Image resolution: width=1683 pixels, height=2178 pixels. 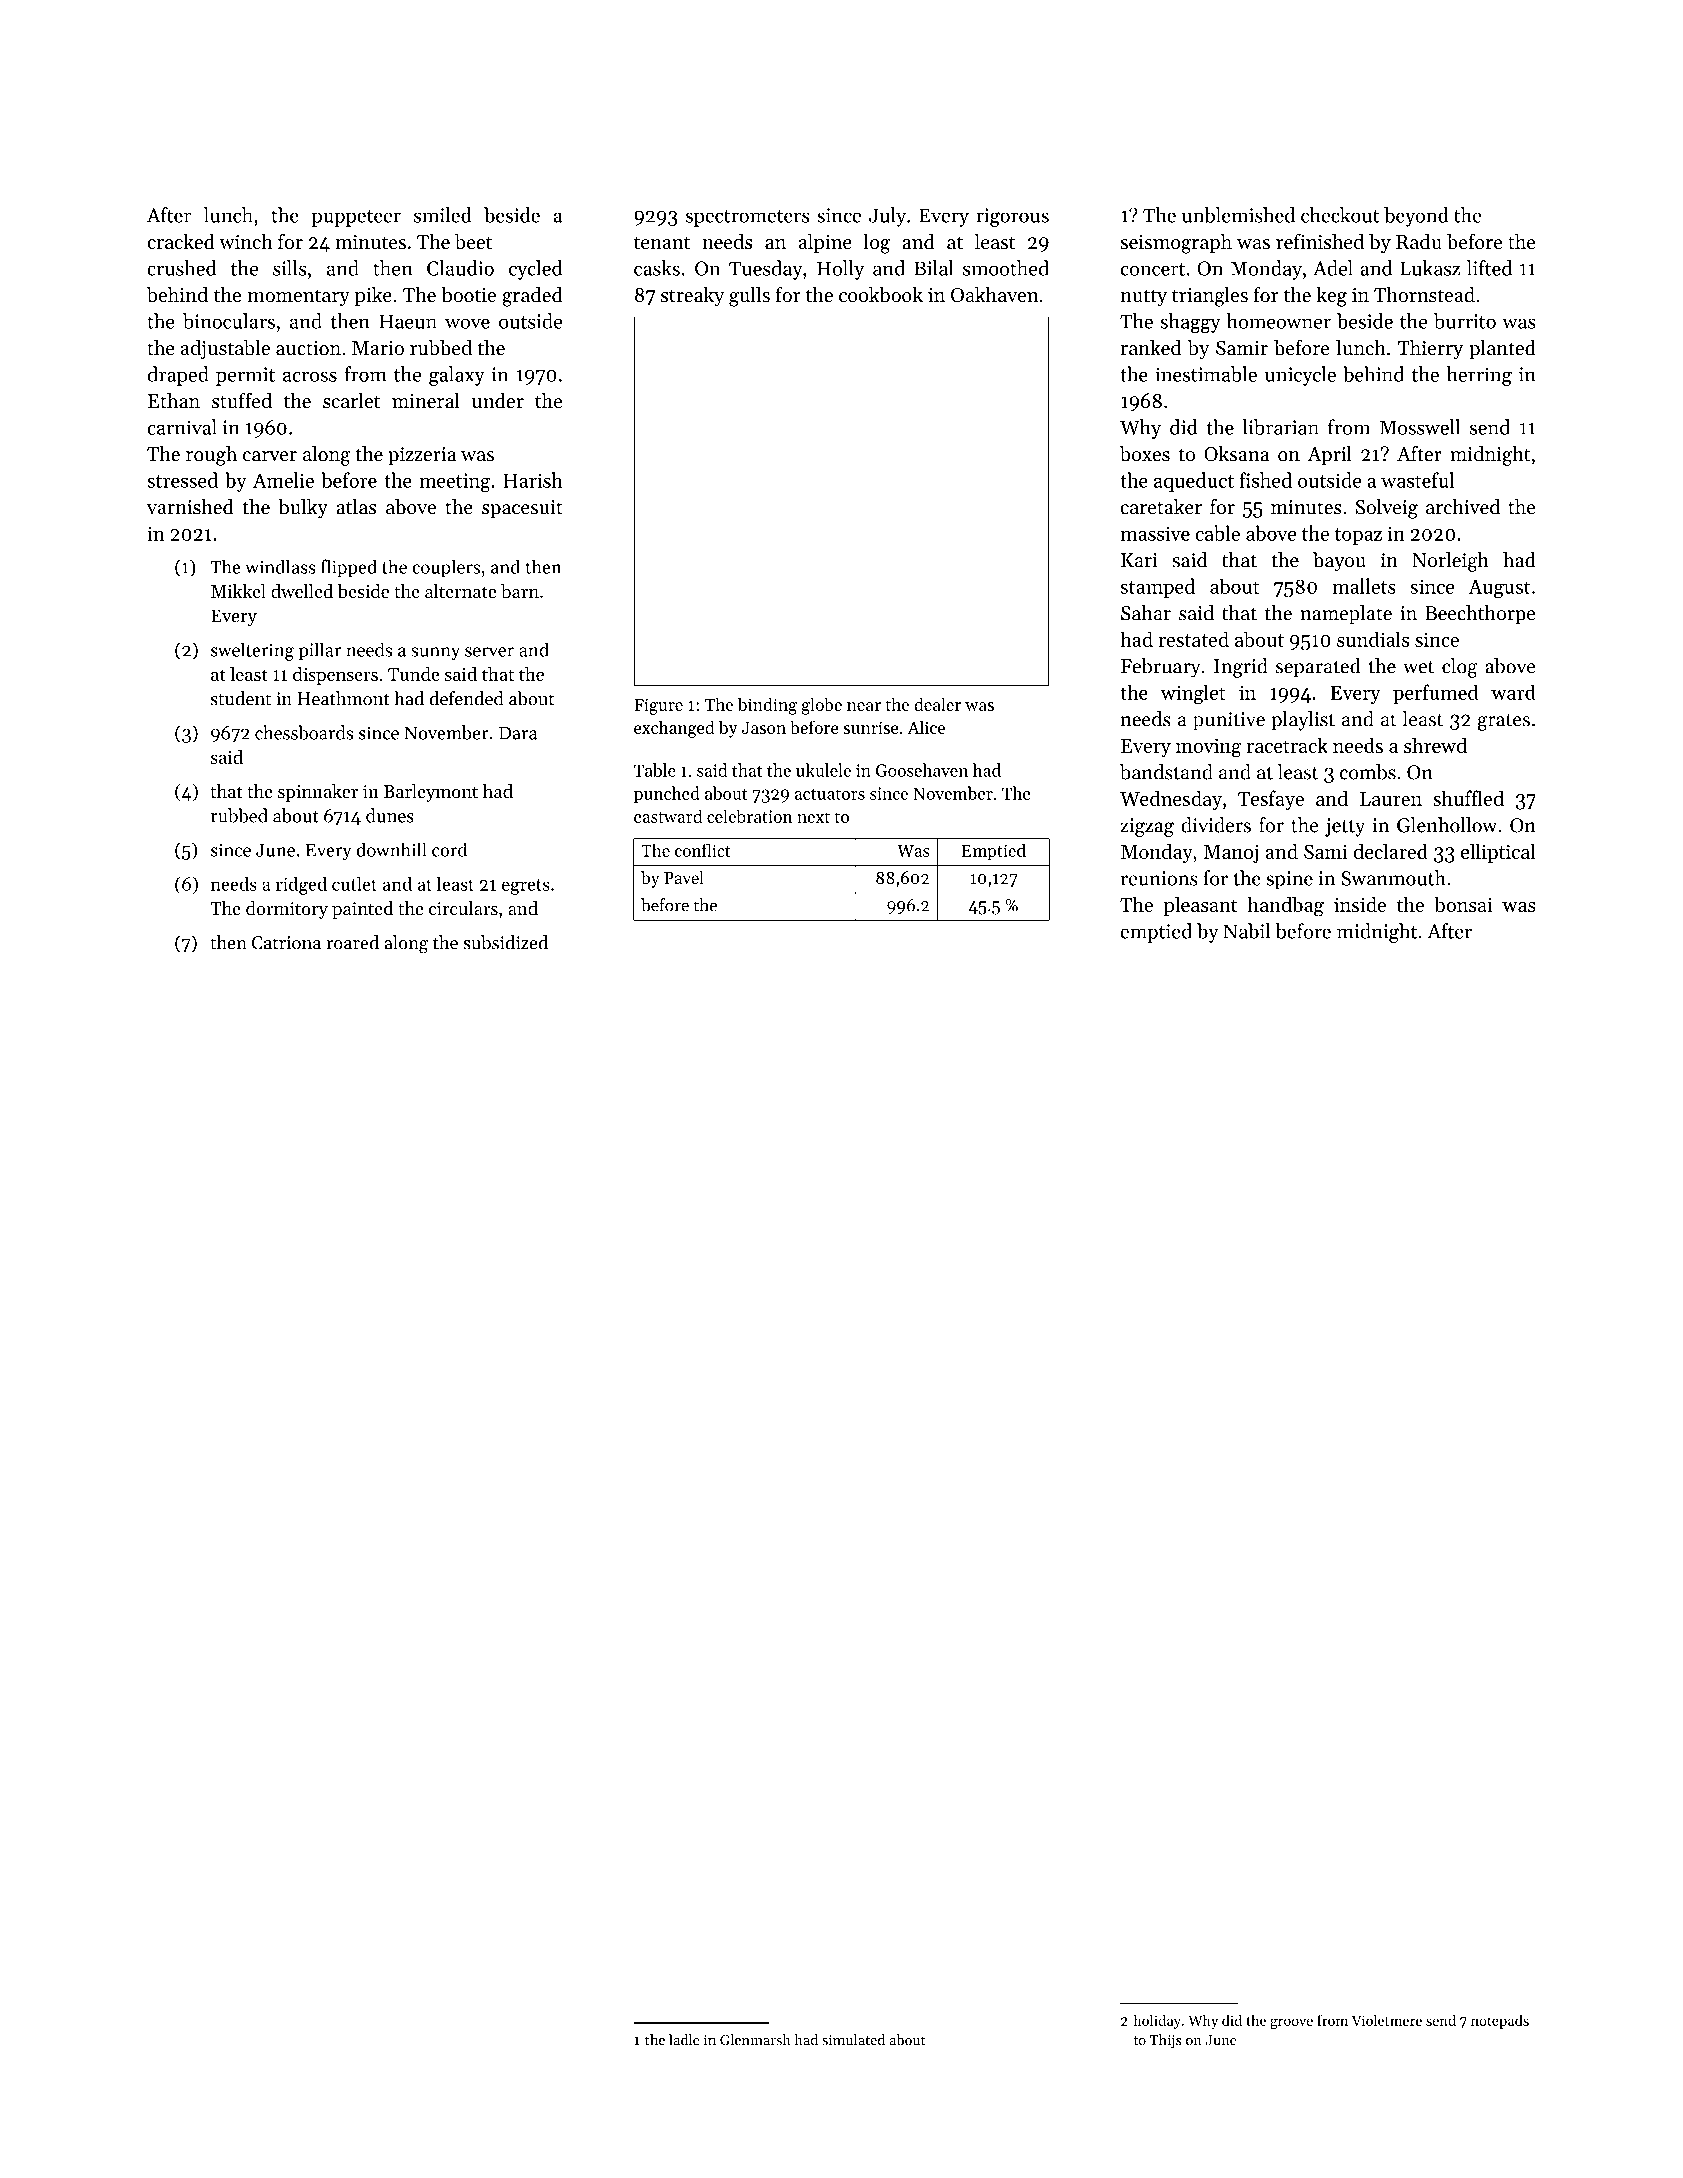 What do you see at coordinates (755, 2040) in the document?
I see `Glenmarsh` at bounding box center [755, 2040].
